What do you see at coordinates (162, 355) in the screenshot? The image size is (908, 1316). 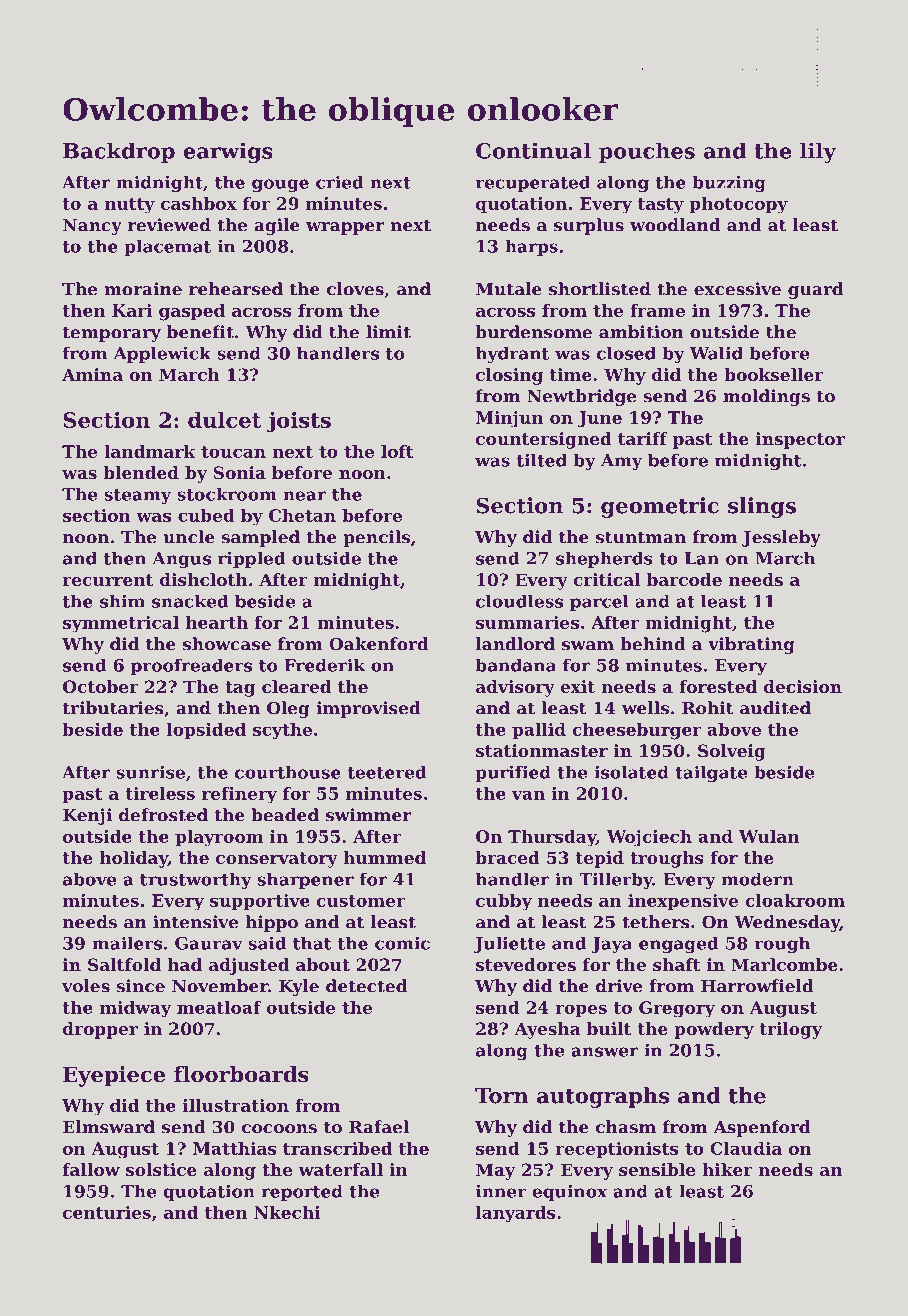 I see `Applewick` at bounding box center [162, 355].
